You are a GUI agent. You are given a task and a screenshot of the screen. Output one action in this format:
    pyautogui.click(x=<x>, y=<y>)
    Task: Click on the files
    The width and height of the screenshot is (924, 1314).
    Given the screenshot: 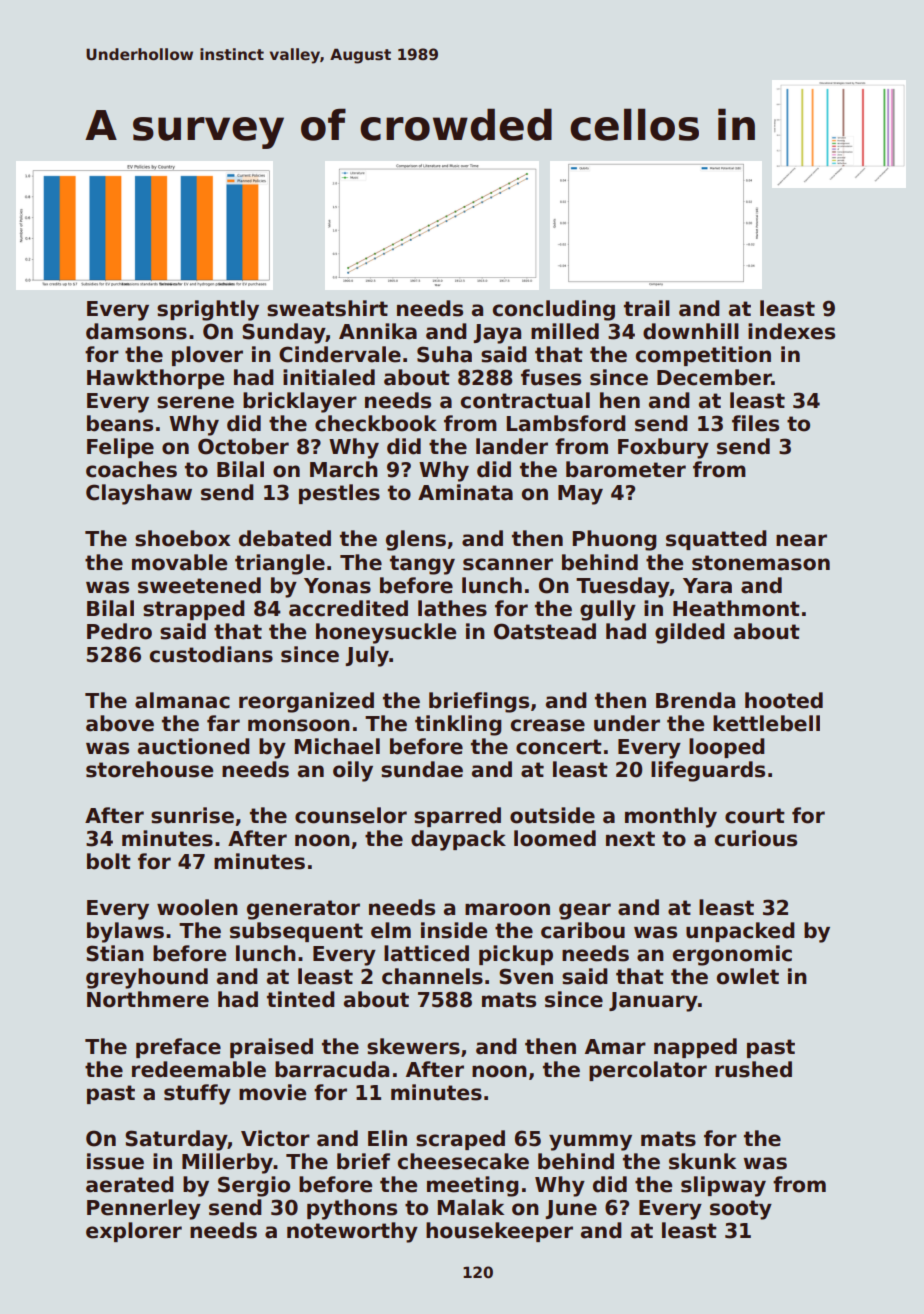 What is the action you would take?
    pyautogui.click(x=755, y=423)
